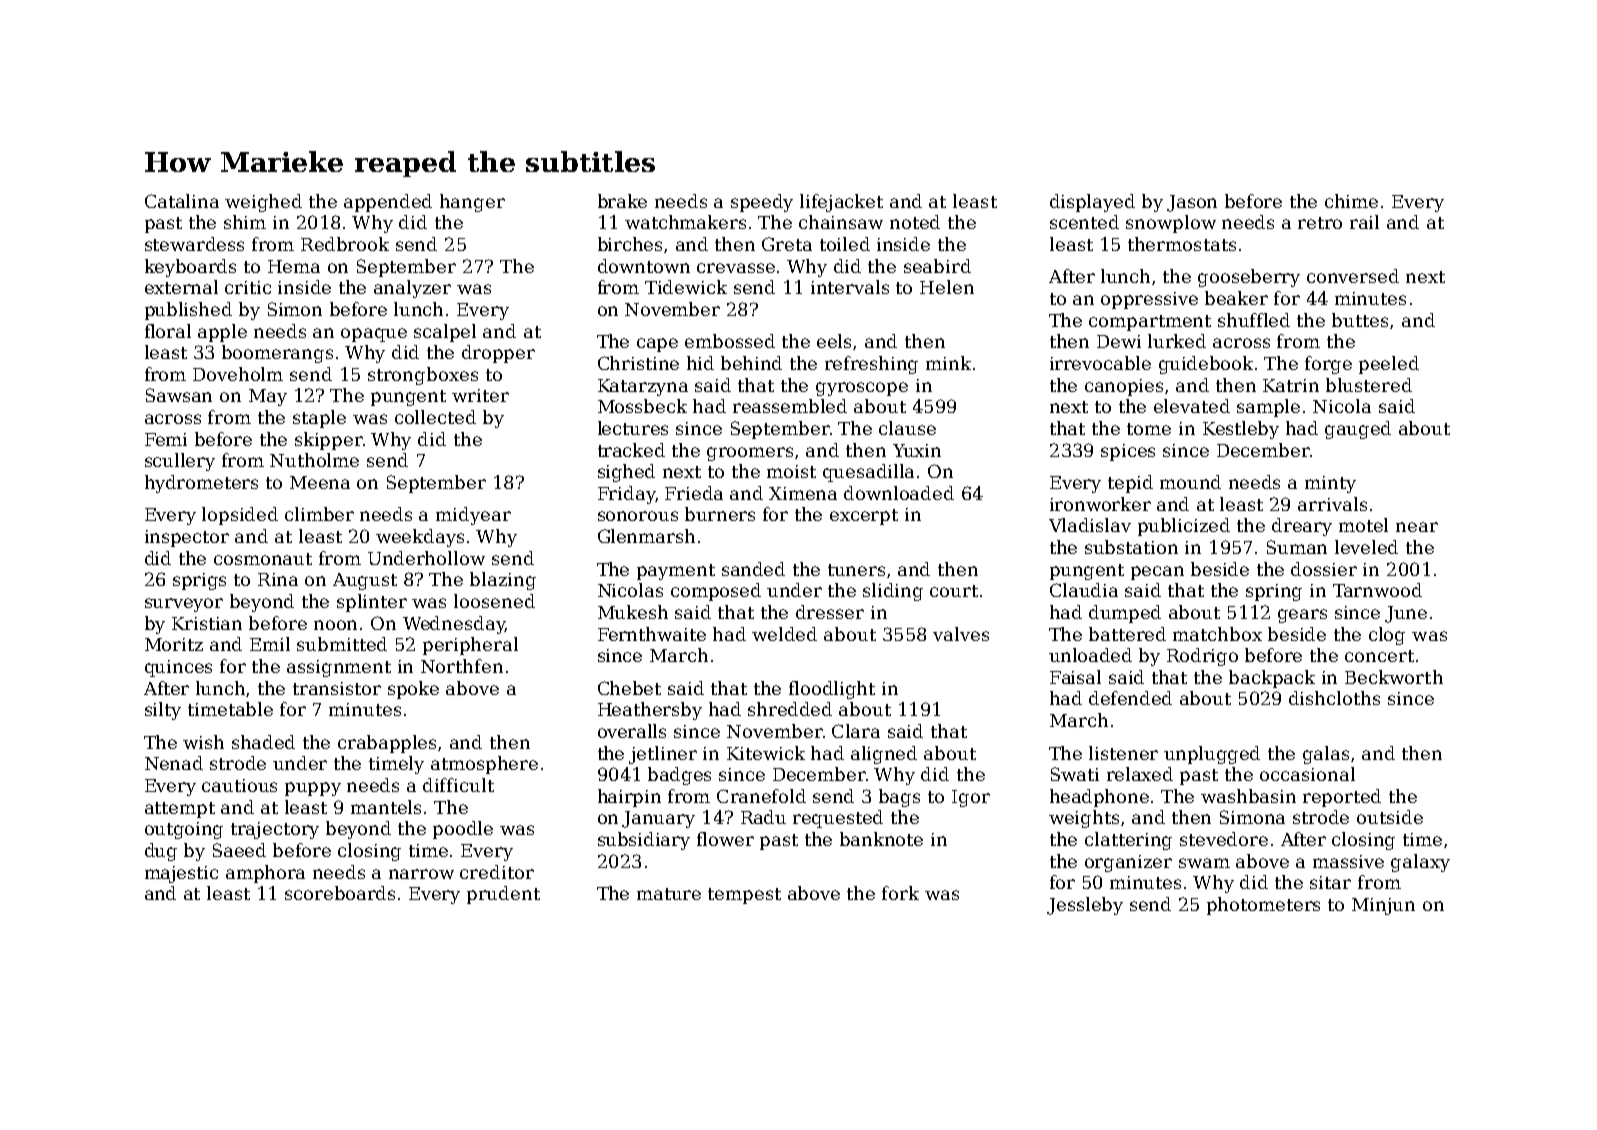 The width and height of the screenshot is (1597, 1130). What do you see at coordinates (1369, 385) in the screenshot?
I see `blustered` at bounding box center [1369, 385].
